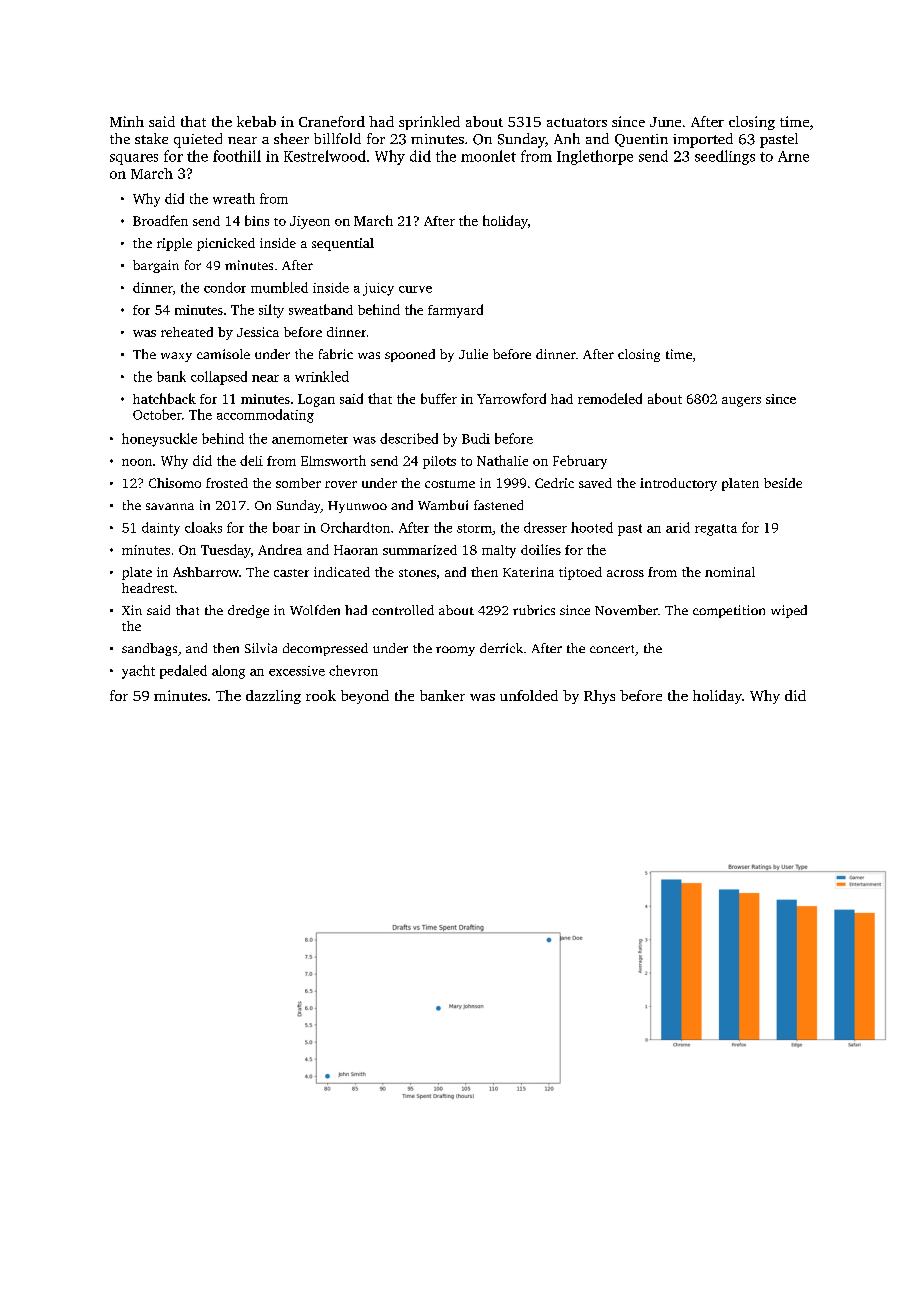  Describe the element at coordinates (641, 140) in the page. I see `Quentin` at that location.
